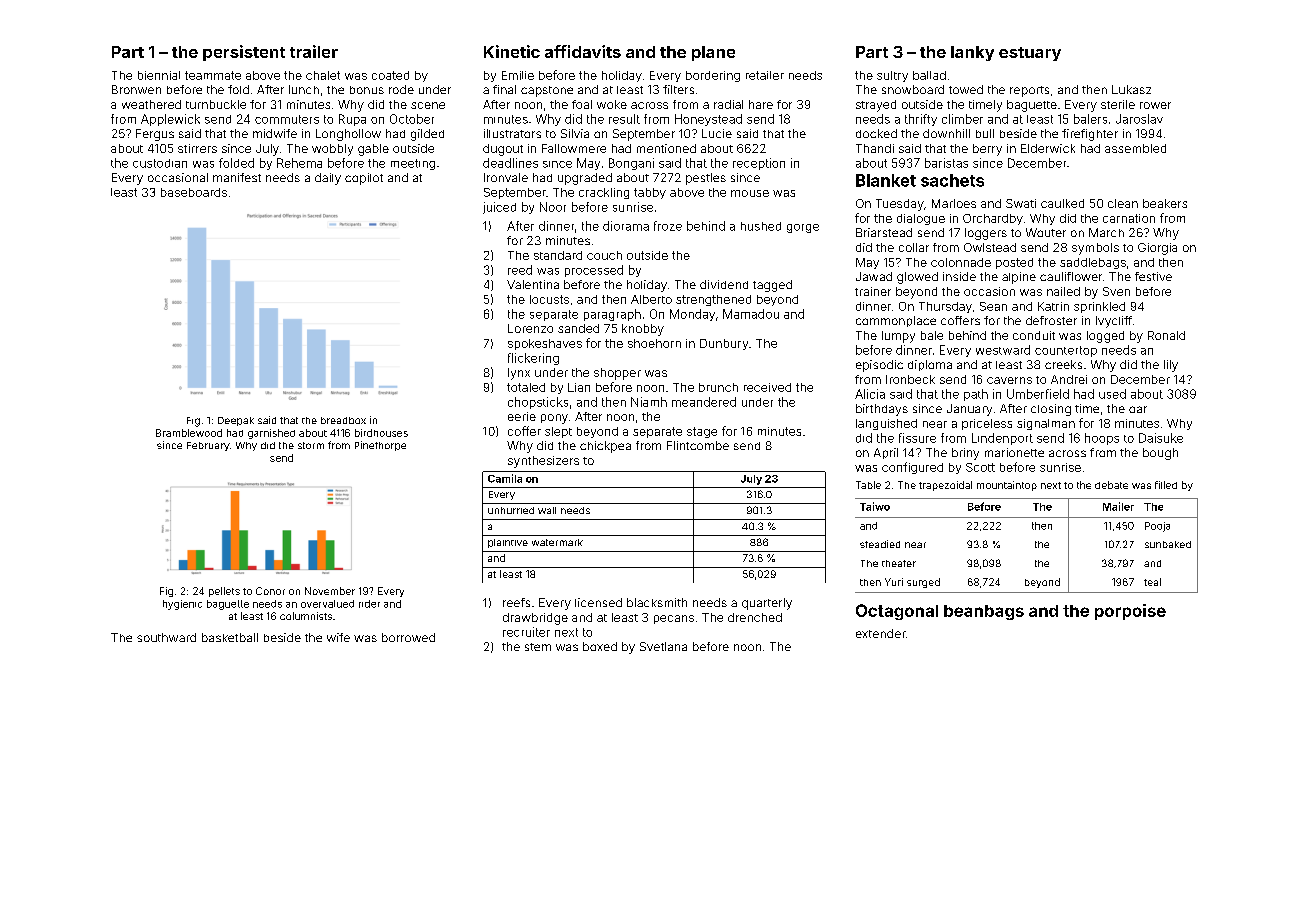 The width and height of the document is (1308, 924). Describe the element at coordinates (708, 120) in the document. I see `Honeystead` at that location.
